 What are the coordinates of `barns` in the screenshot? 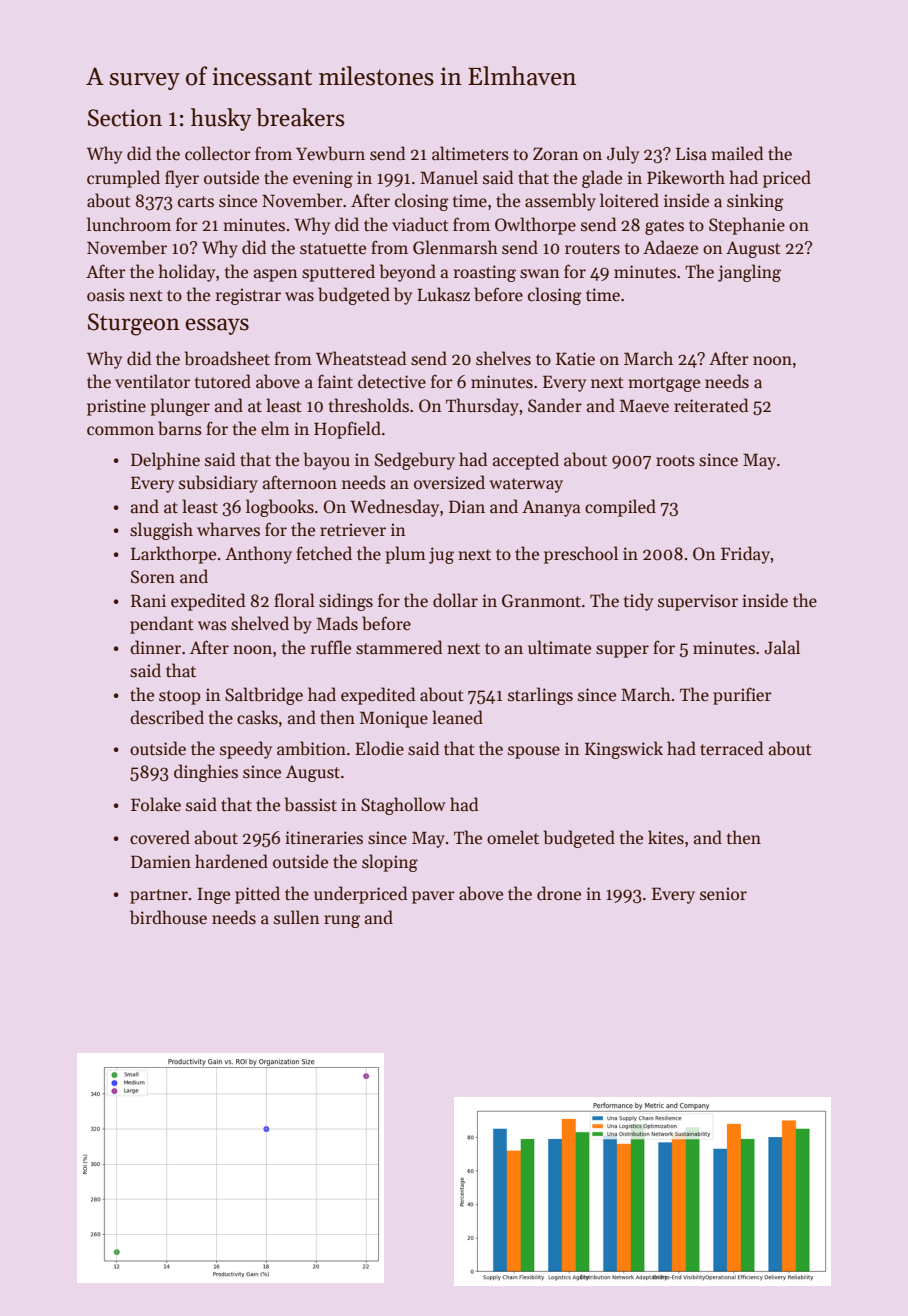 It's located at (180, 428).
